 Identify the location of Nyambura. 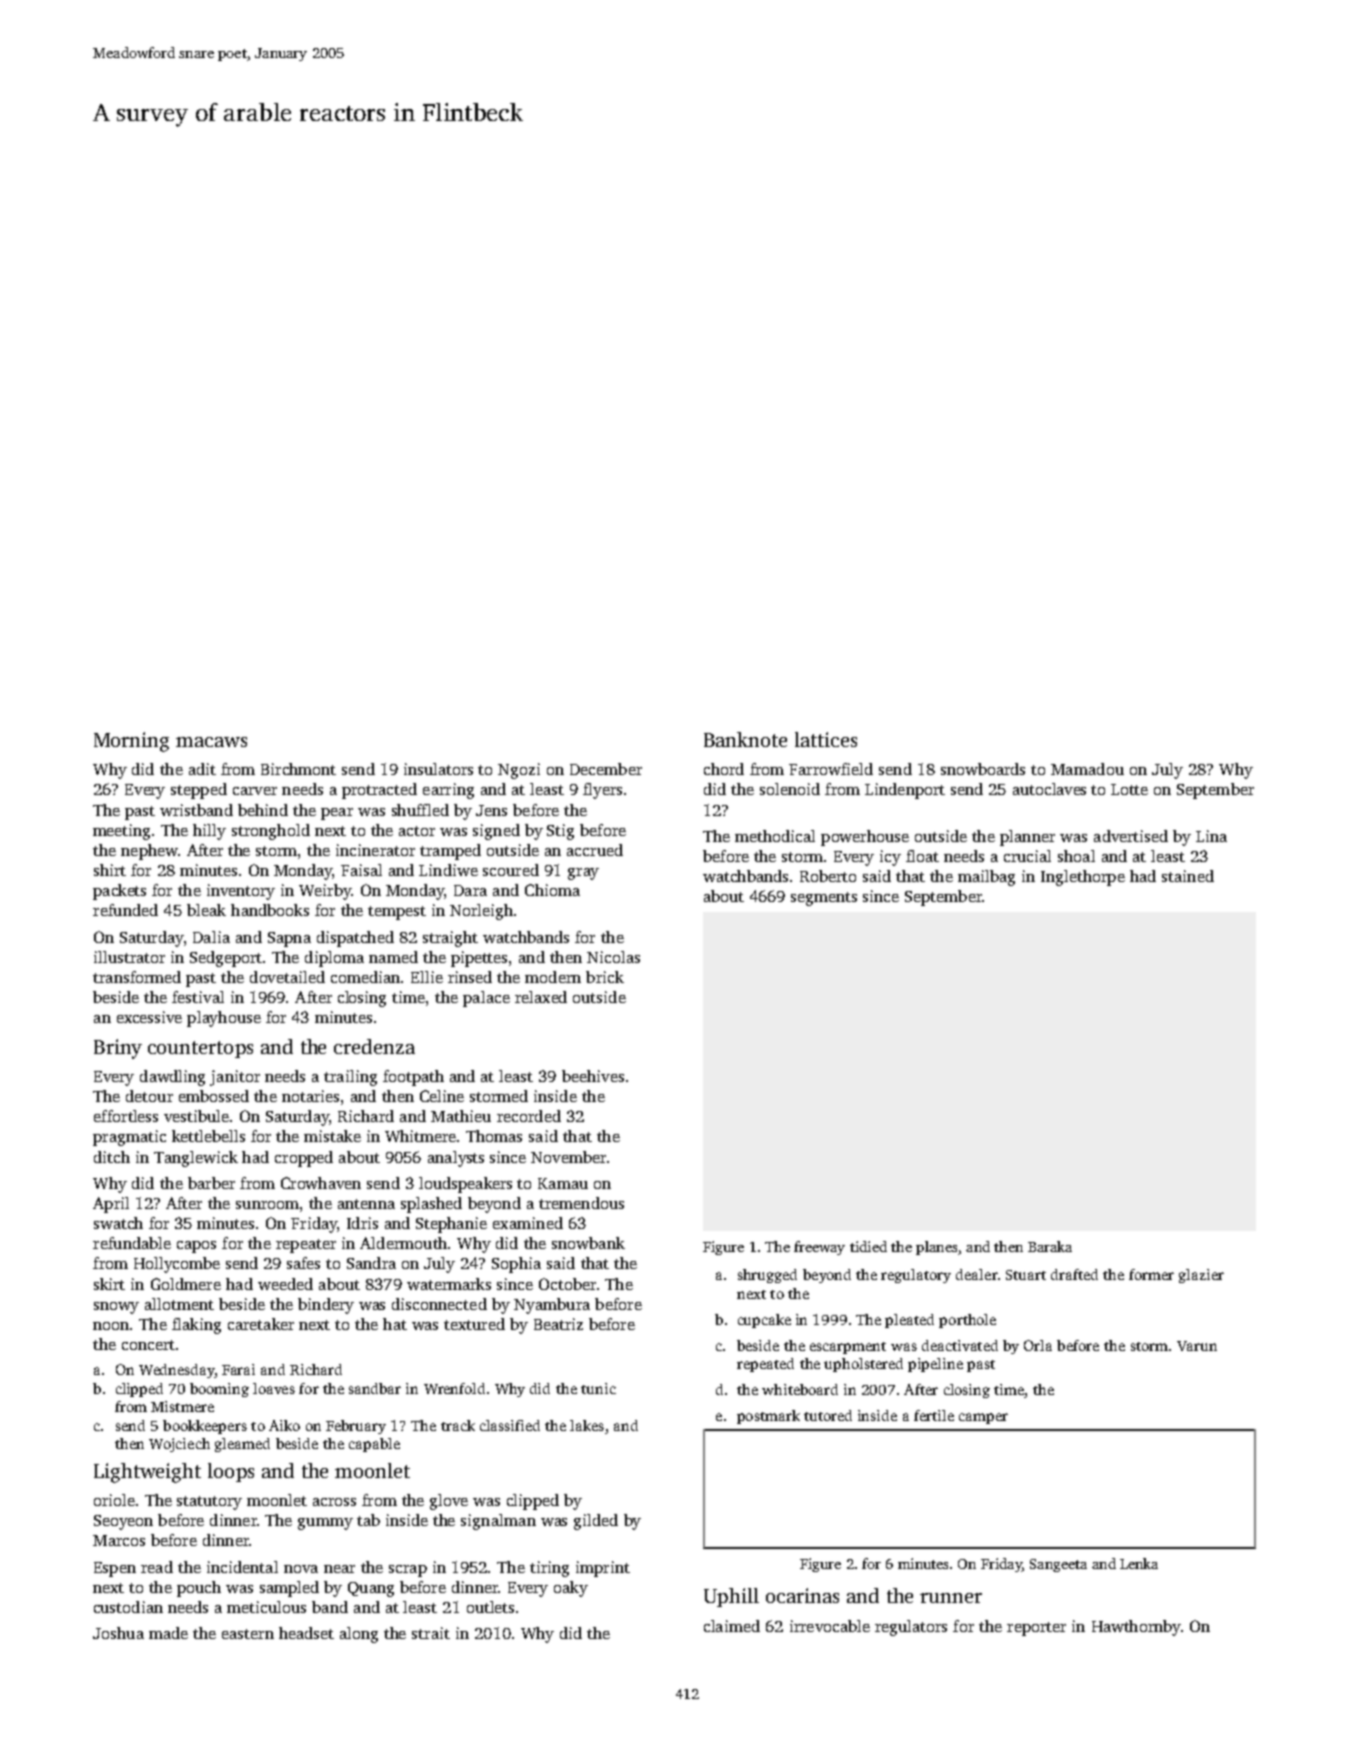
(552, 1306).
